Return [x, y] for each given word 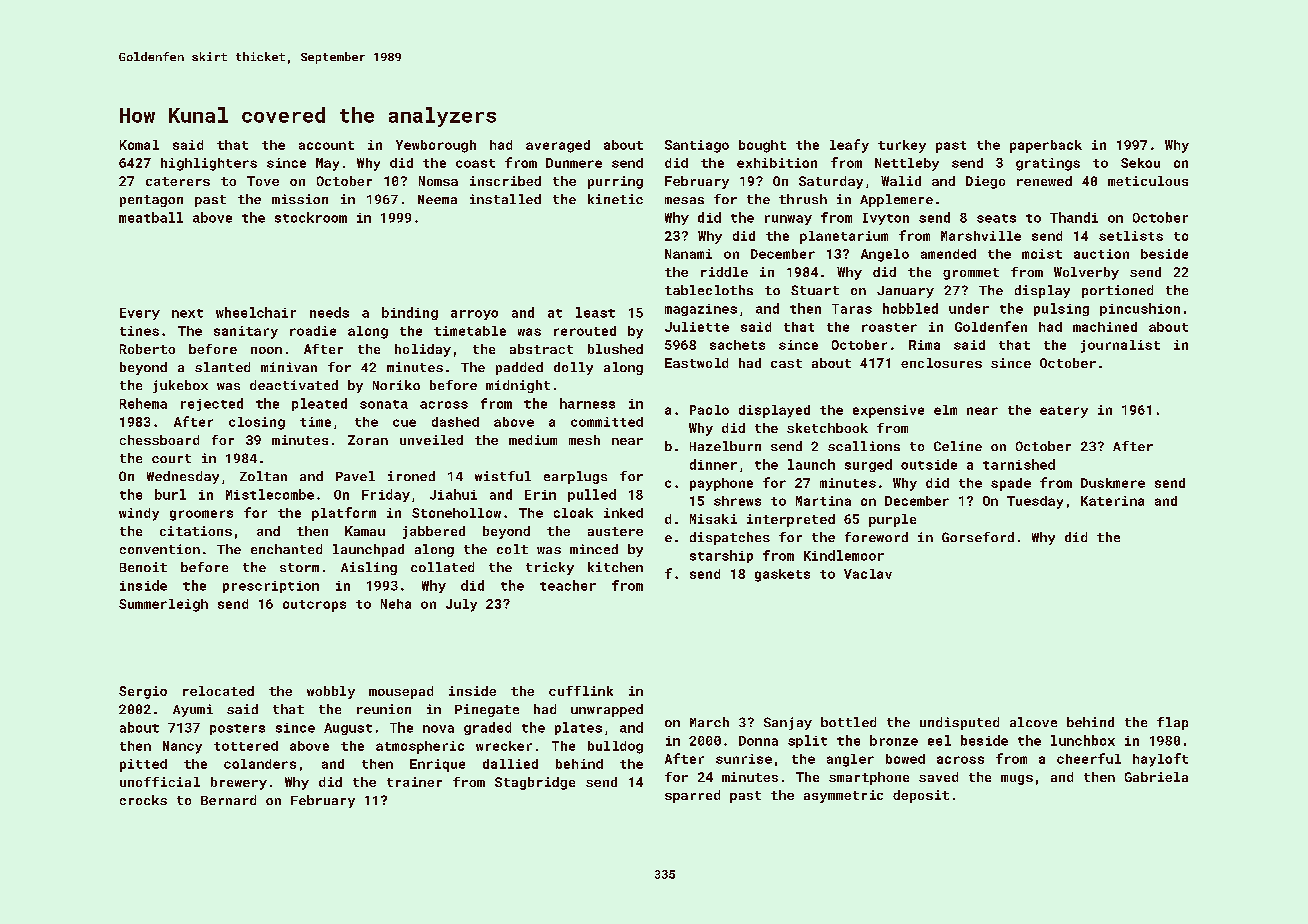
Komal [139, 145]
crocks [143, 800]
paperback [1046, 146]
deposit [921, 796]
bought [762, 146]
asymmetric [843, 796]
